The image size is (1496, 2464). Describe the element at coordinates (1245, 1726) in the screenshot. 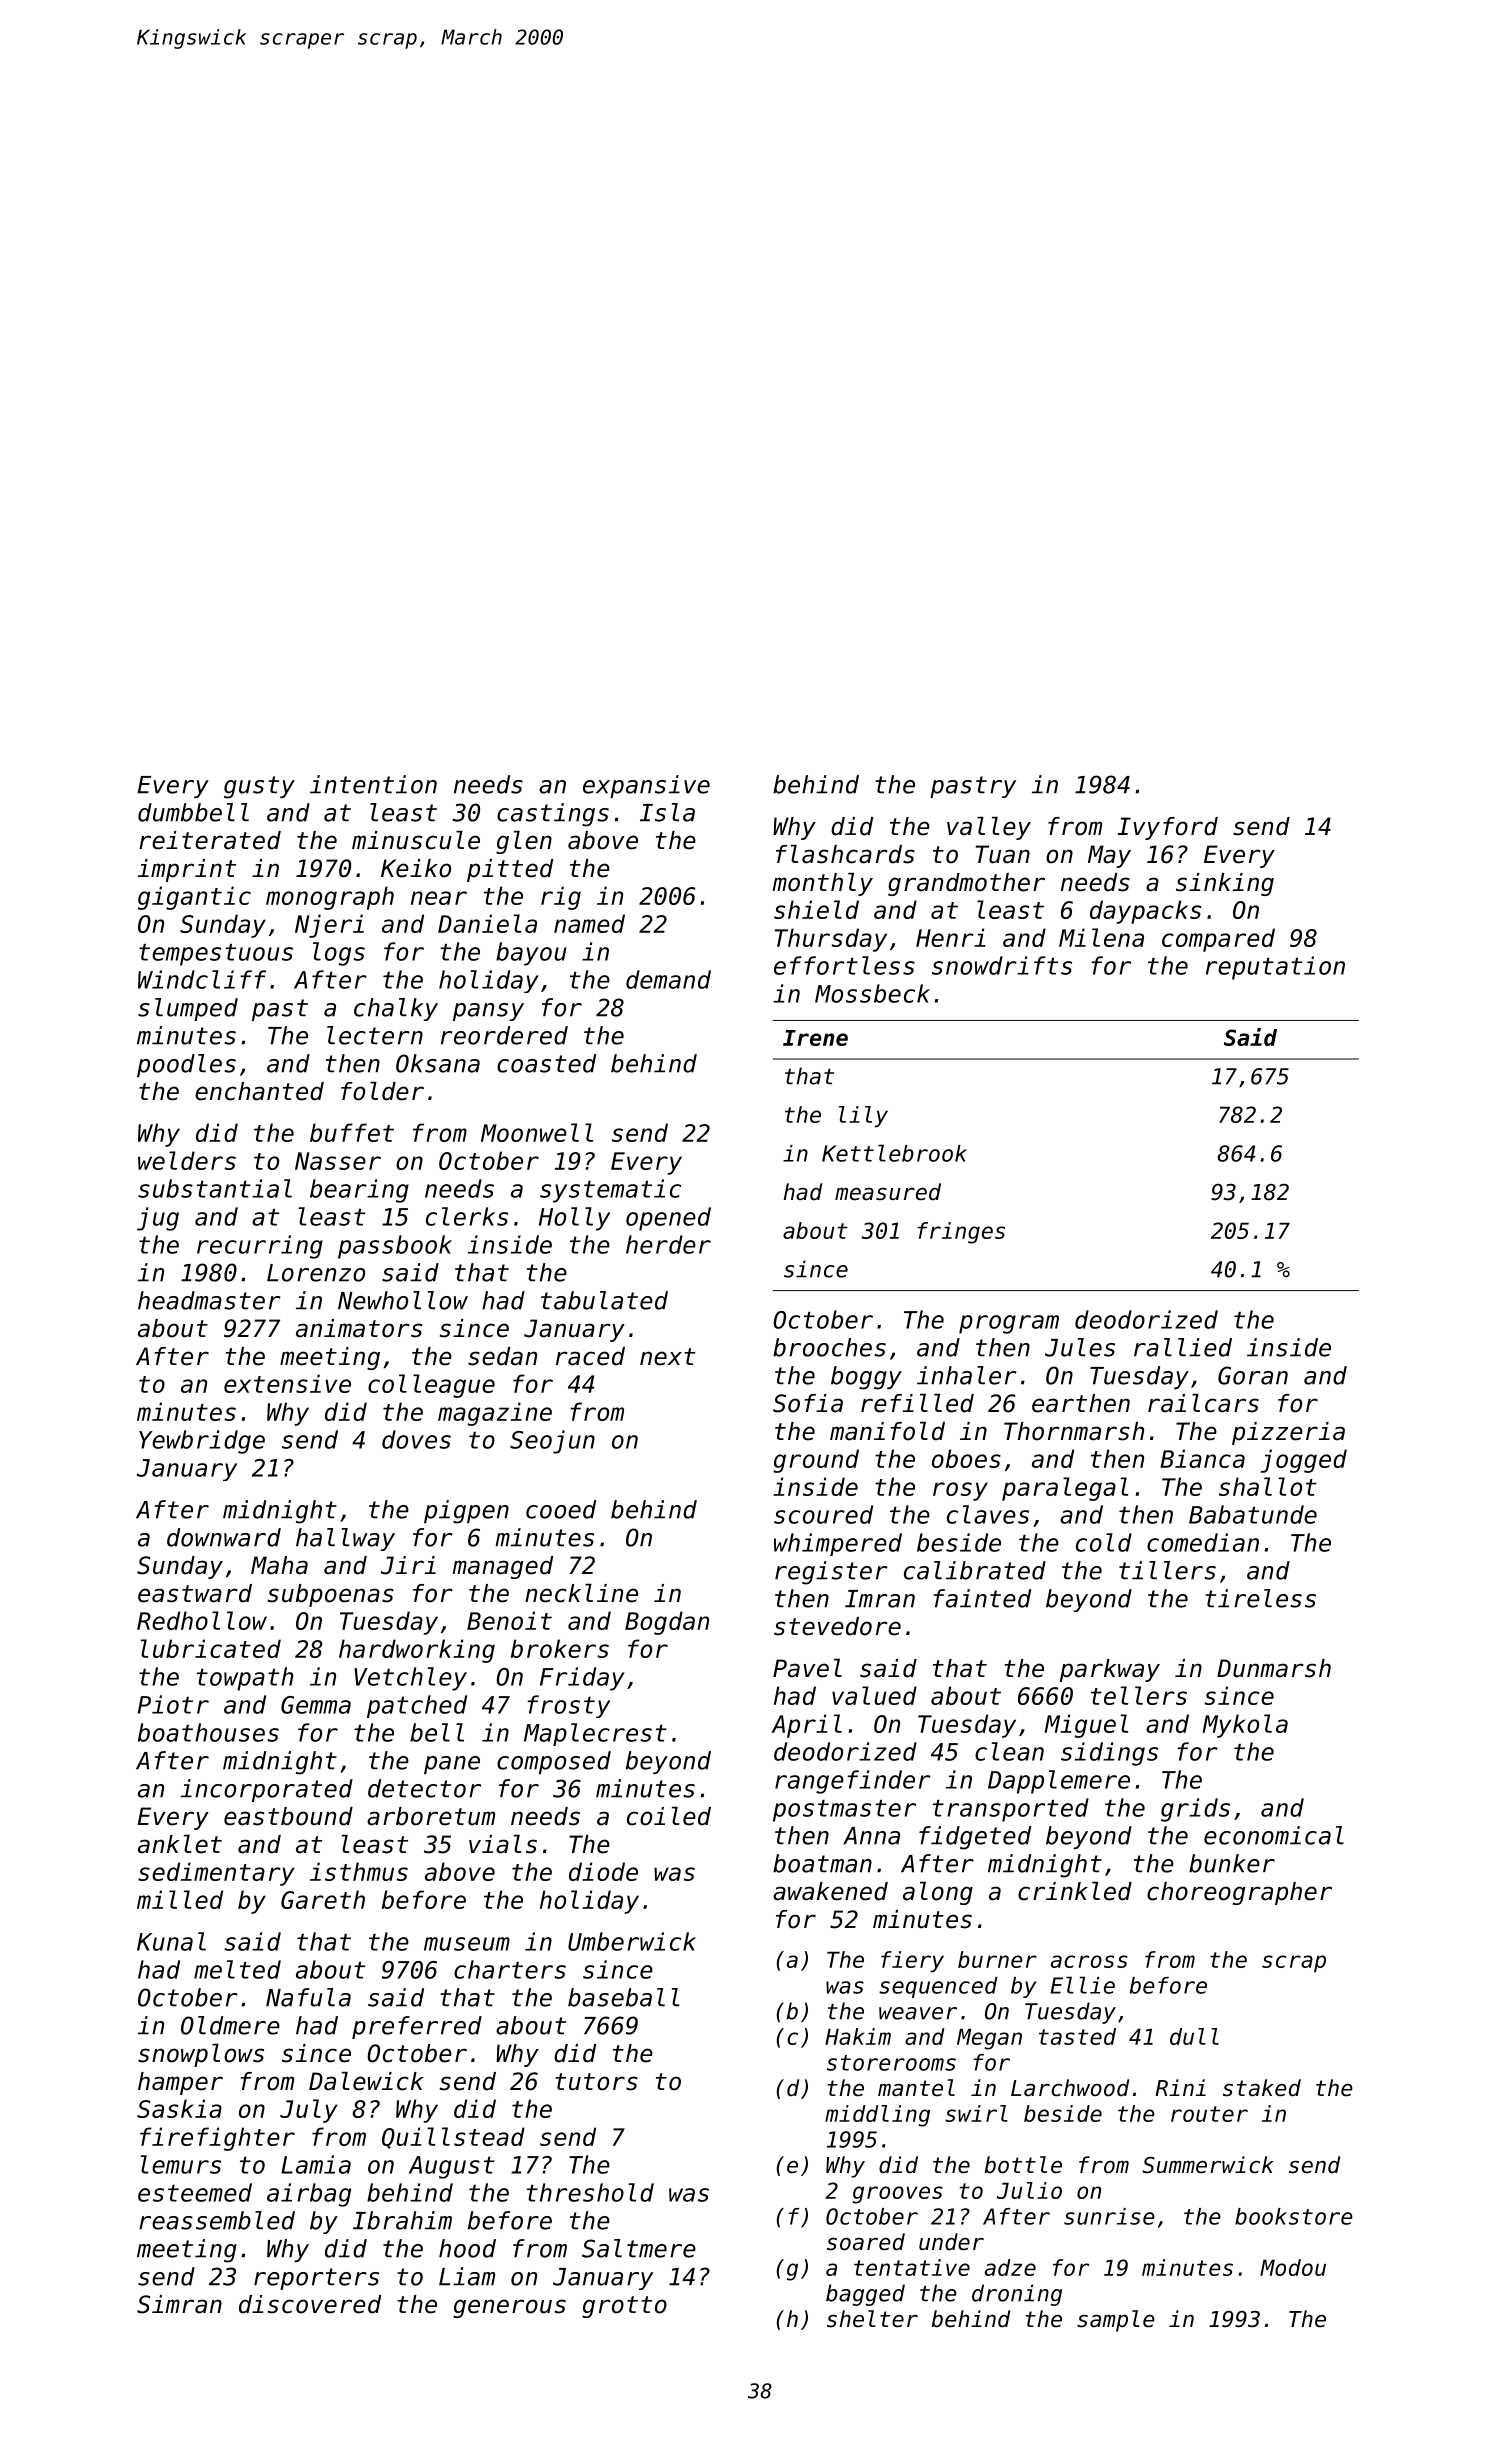

I see `Mykola` at that location.
